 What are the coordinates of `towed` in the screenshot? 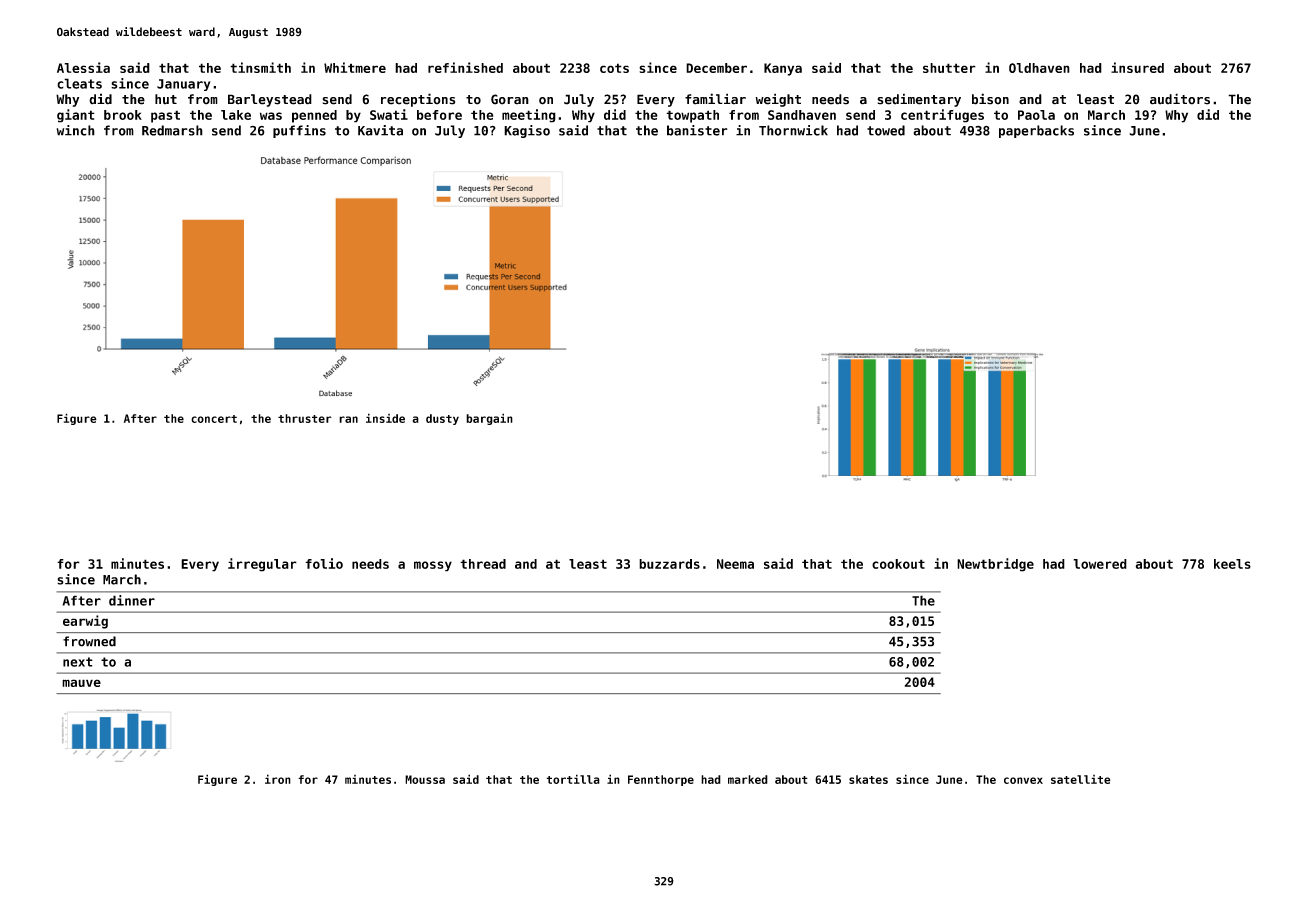 It's located at (886, 130).
